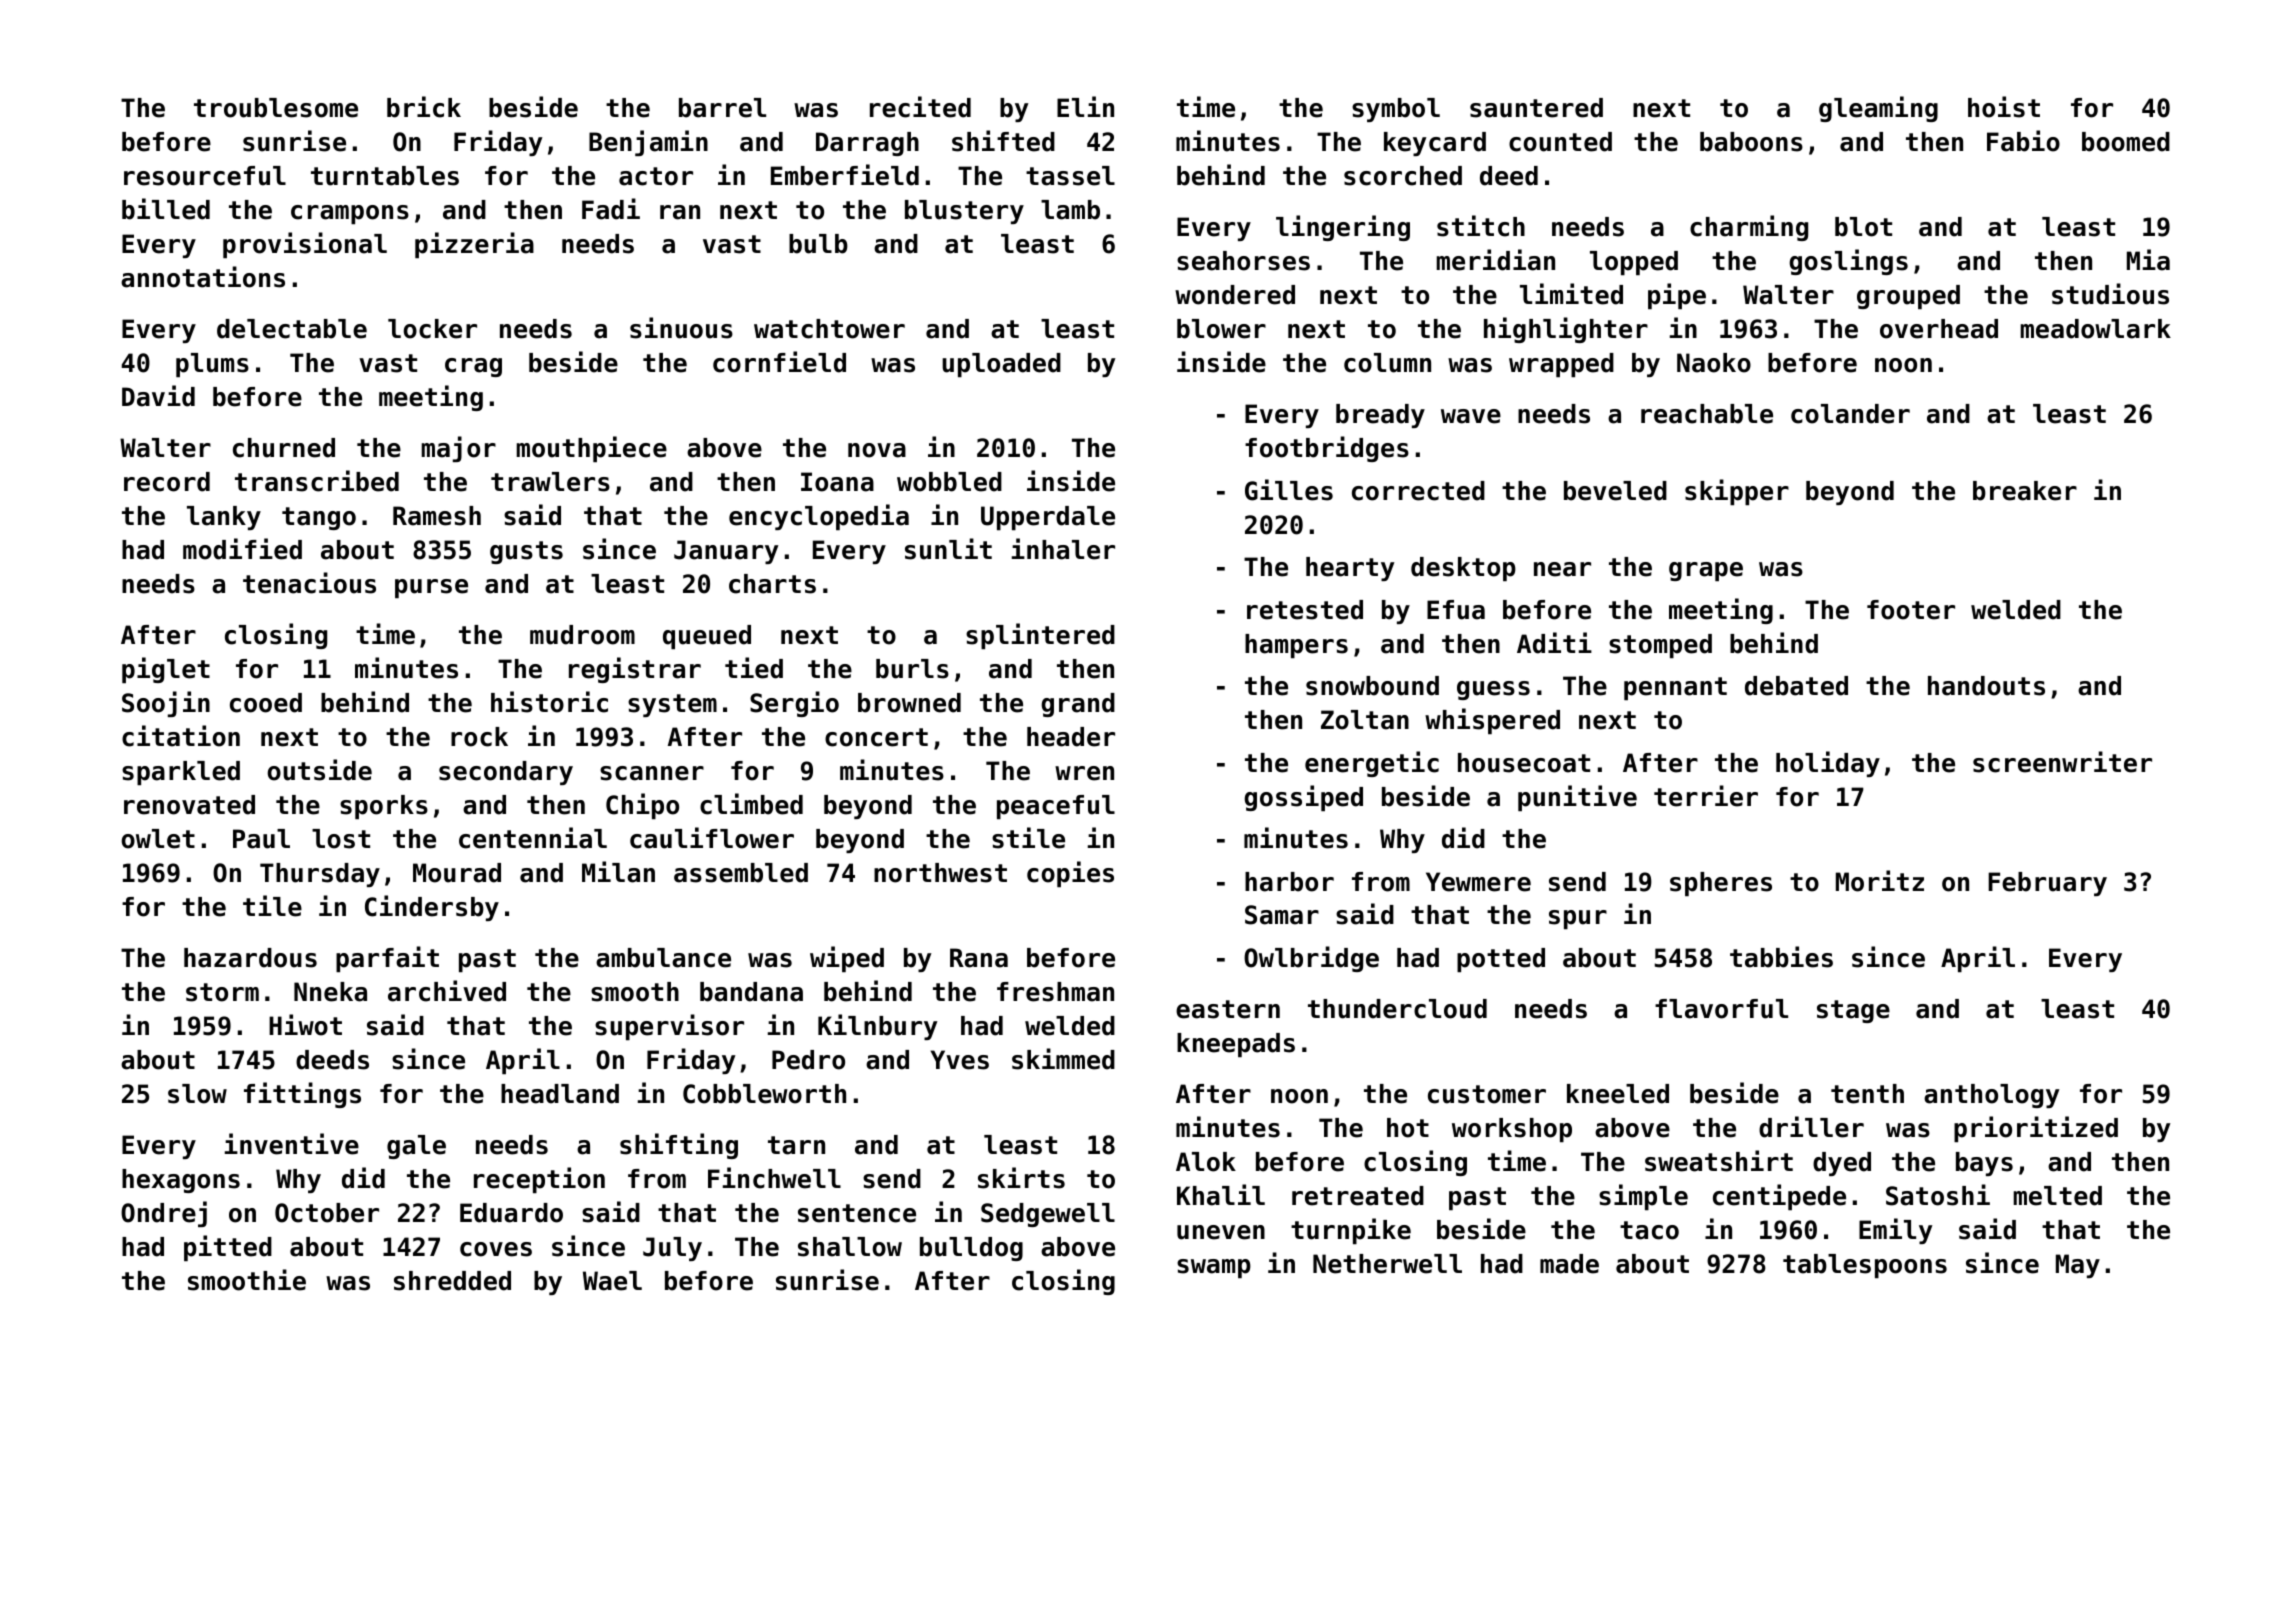 This page has height=1620, width=2292. Describe the element at coordinates (1296, 646) in the page. I see `hampers` at that location.
